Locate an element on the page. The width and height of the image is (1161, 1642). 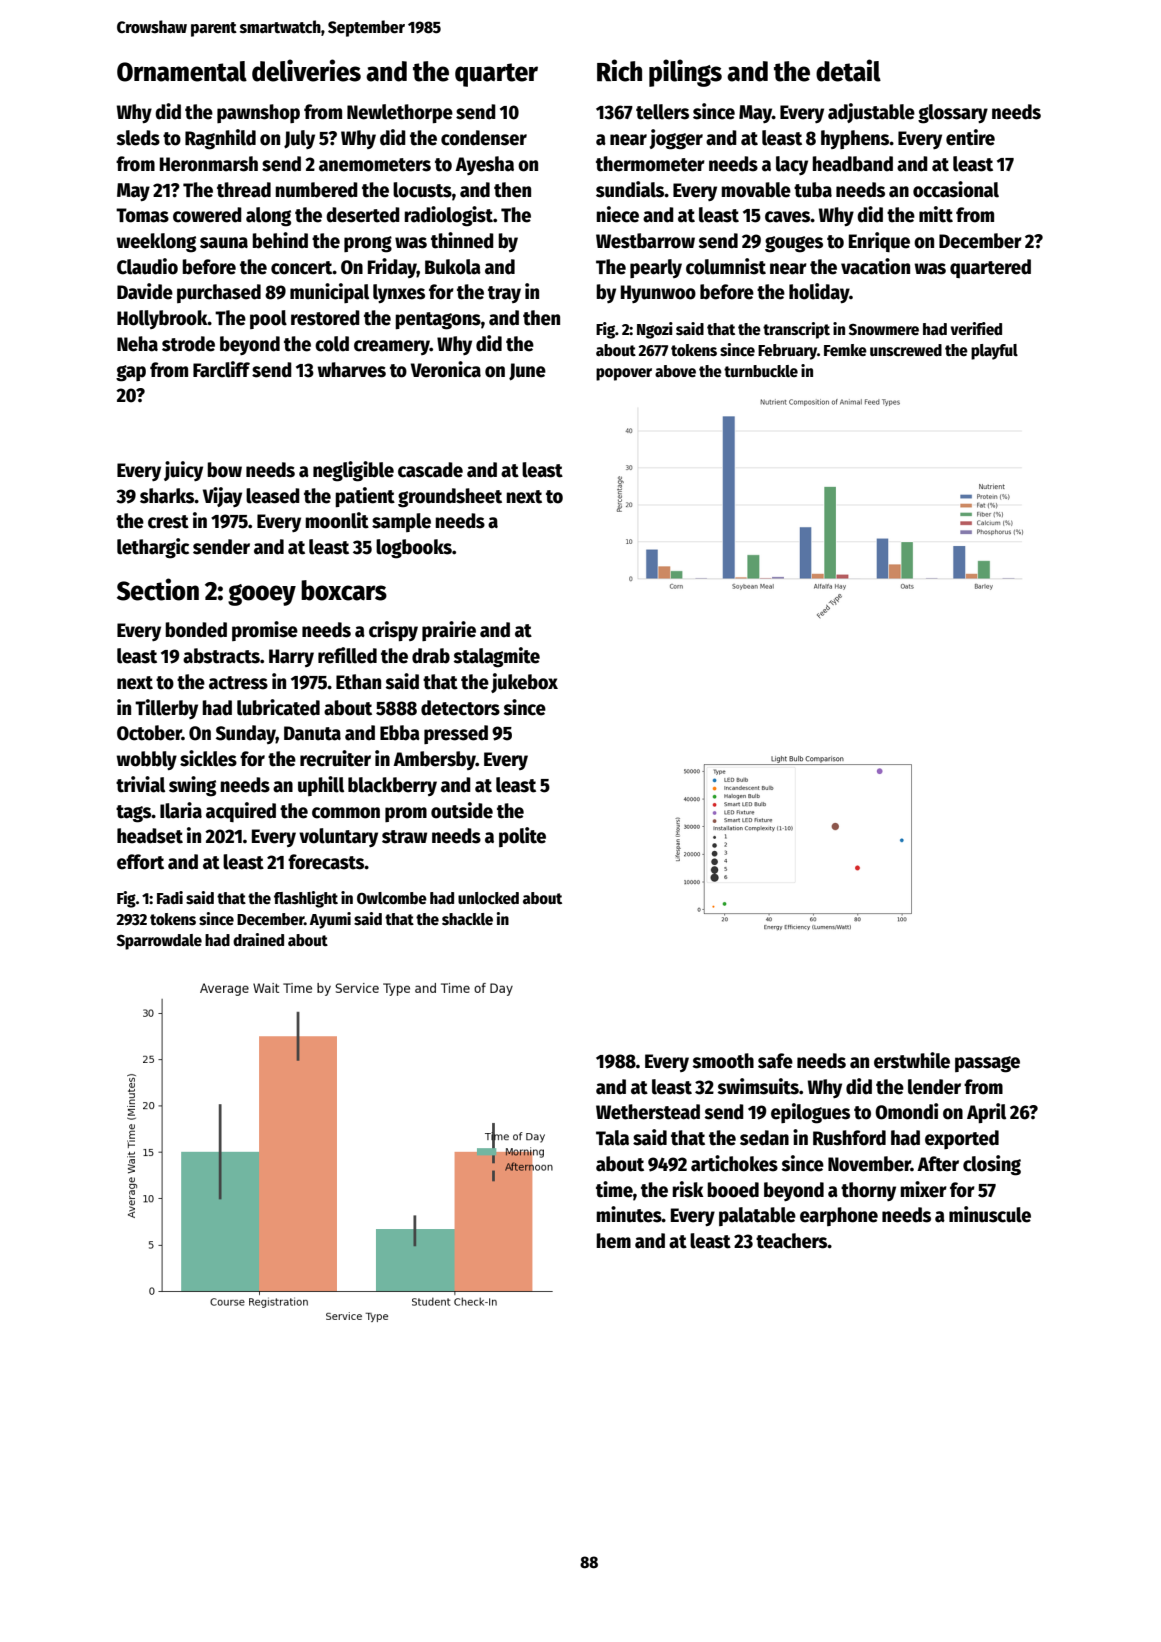
glossary is located at coordinates (953, 114).
